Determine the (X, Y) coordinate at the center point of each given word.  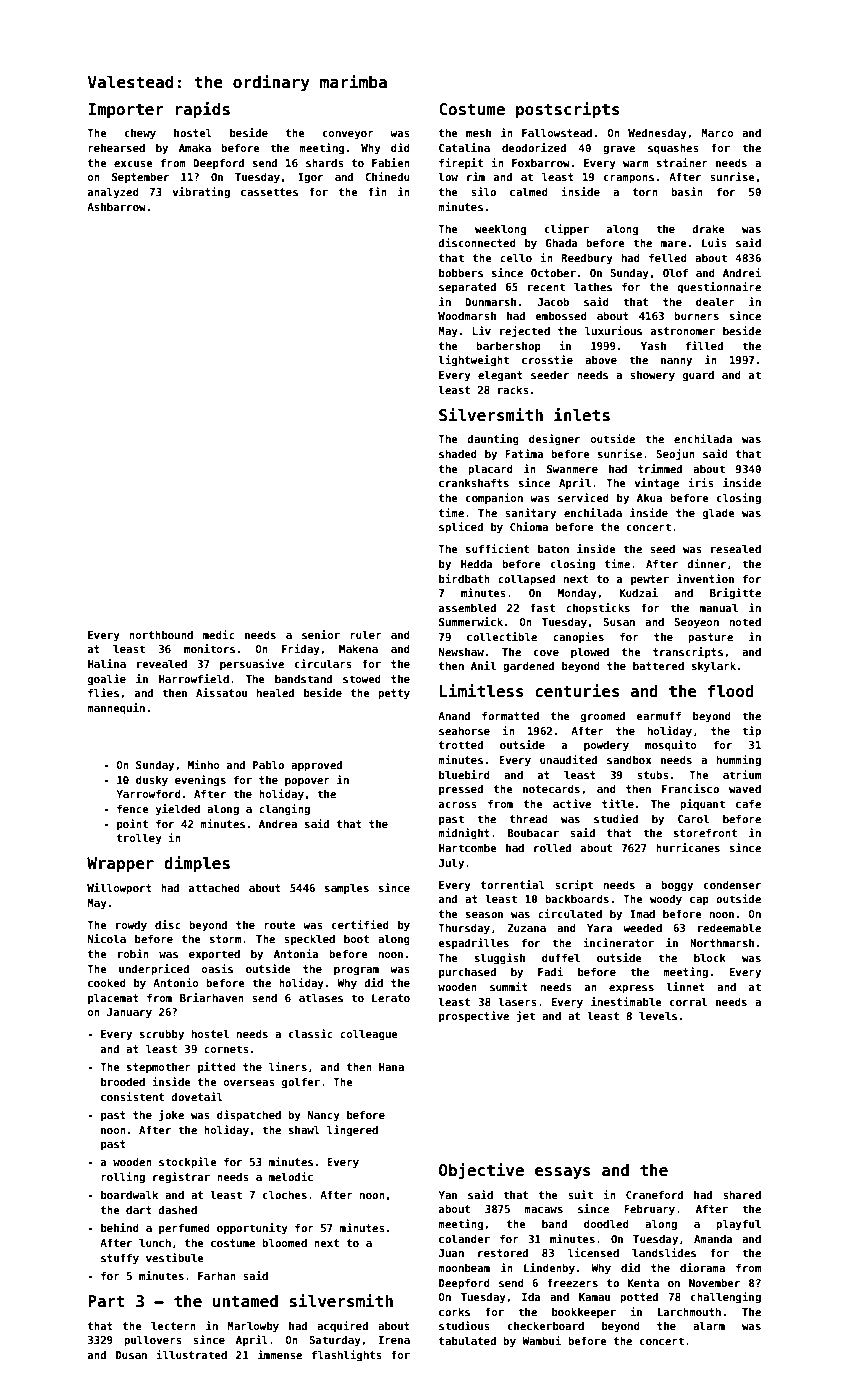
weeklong (500, 229)
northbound (161, 635)
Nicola (107, 938)
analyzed (113, 192)
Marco (717, 133)
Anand (454, 716)
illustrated (191, 1354)
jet (525, 1016)
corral (688, 1001)
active (572, 803)
